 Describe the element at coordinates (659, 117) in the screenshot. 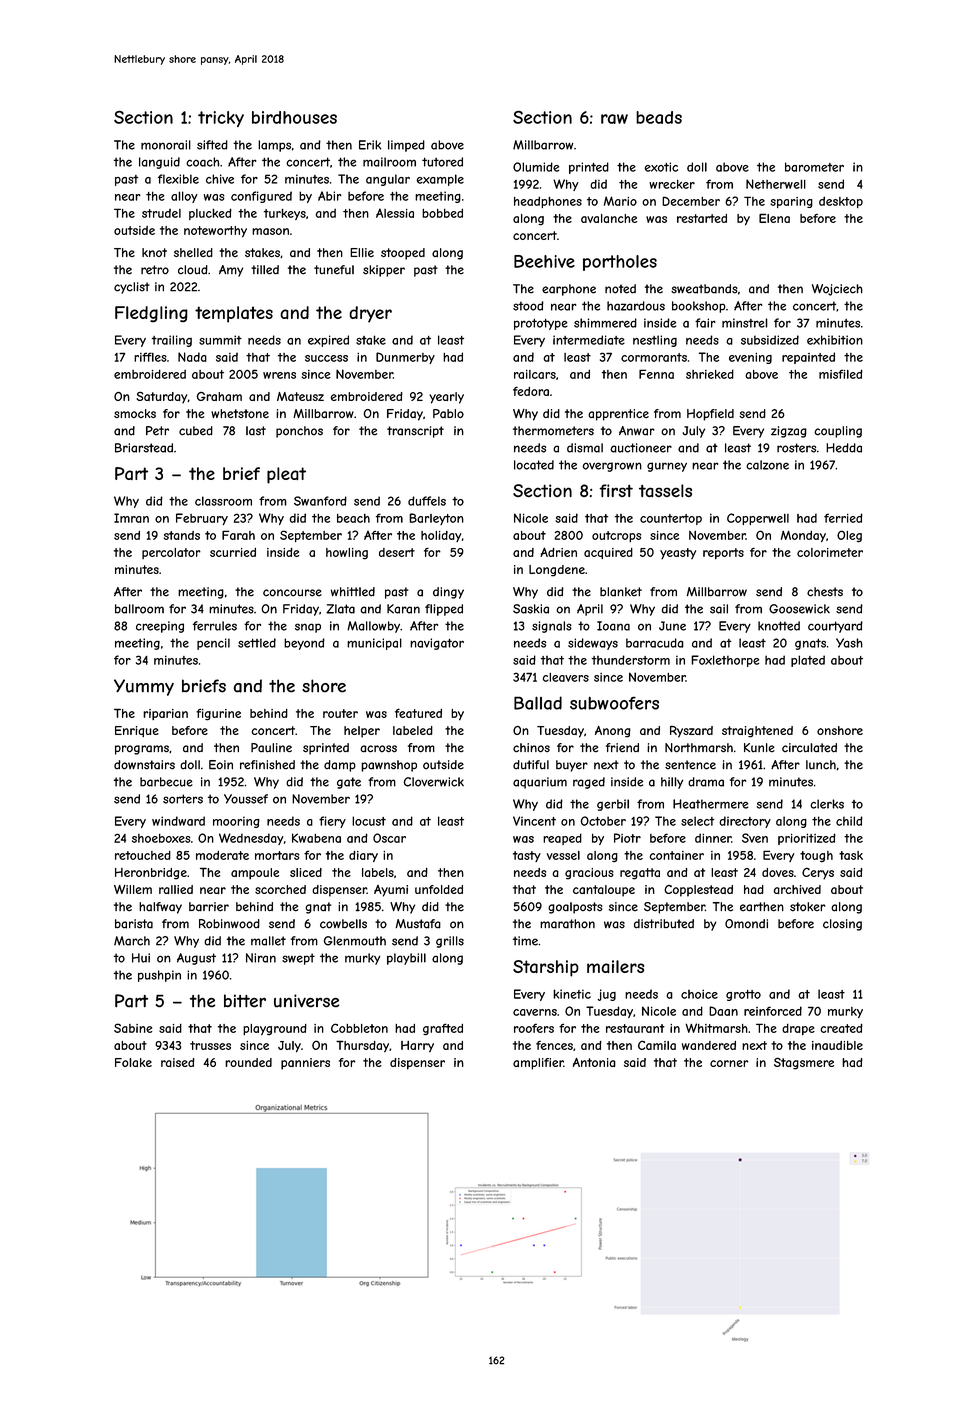

I see `beads` at that location.
